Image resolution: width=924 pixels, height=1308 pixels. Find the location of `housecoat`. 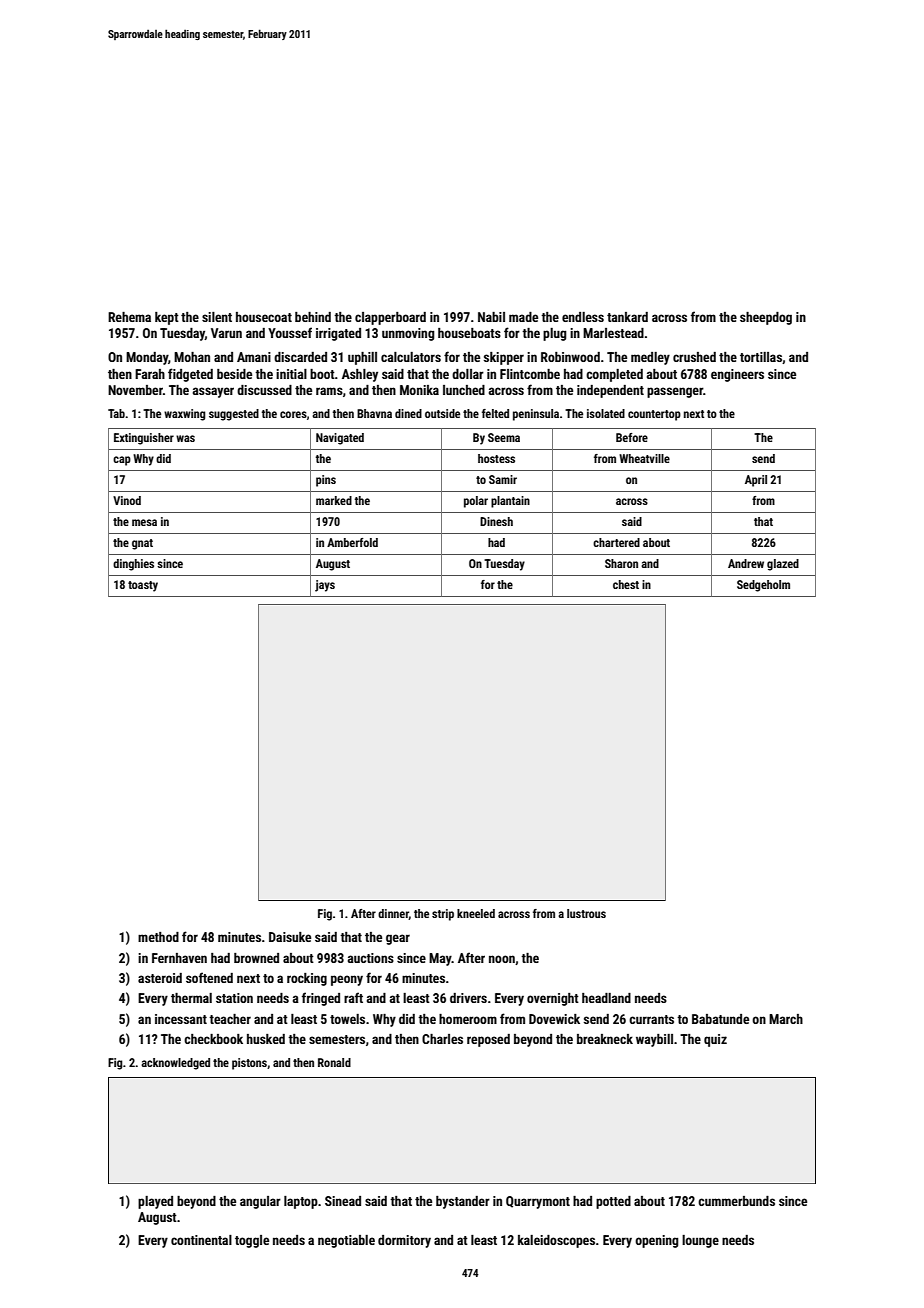

housecoat is located at coordinates (264, 317).
